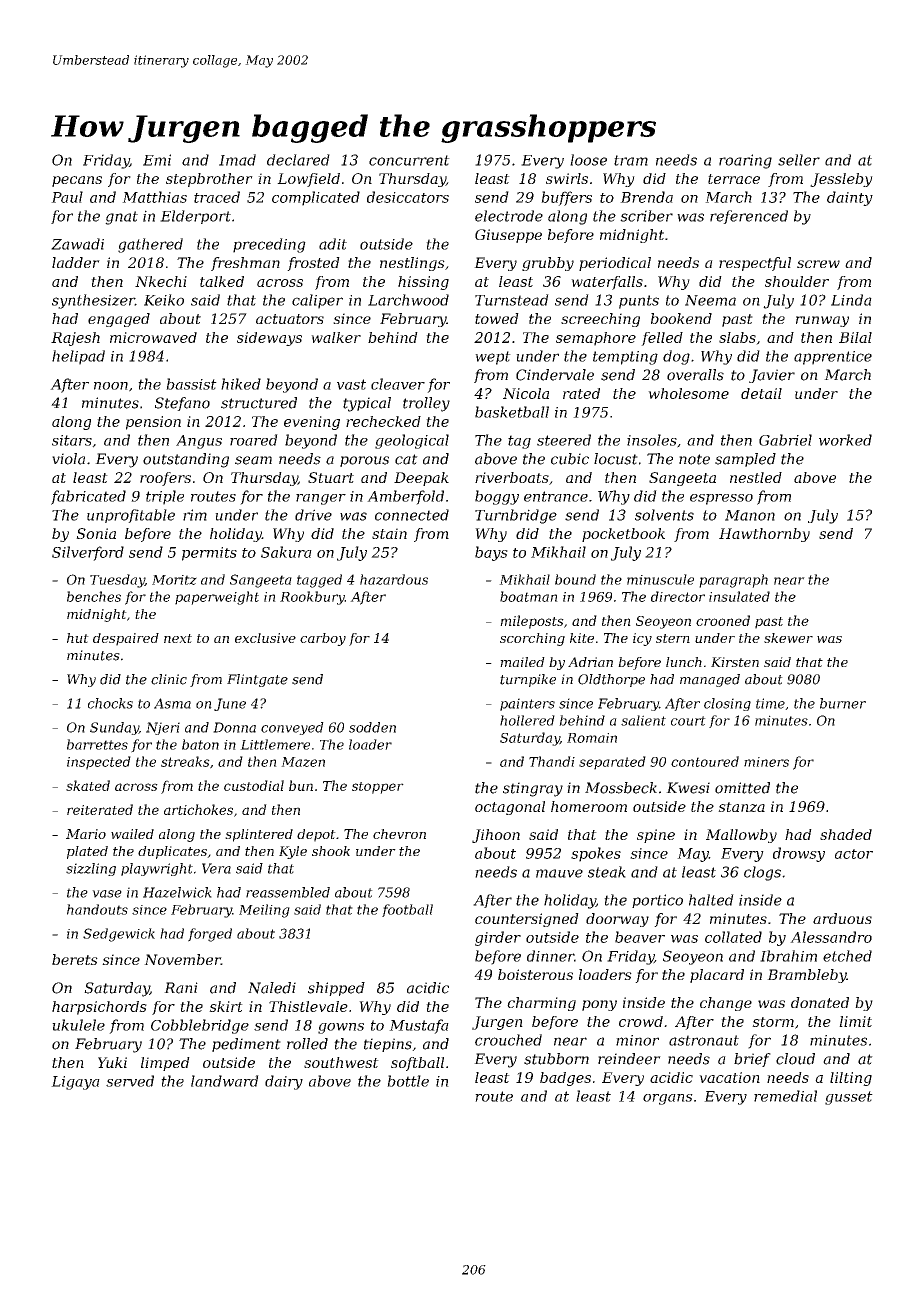 The width and height of the image is (924, 1308). What do you see at coordinates (711, 900) in the image?
I see `halted` at bounding box center [711, 900].
